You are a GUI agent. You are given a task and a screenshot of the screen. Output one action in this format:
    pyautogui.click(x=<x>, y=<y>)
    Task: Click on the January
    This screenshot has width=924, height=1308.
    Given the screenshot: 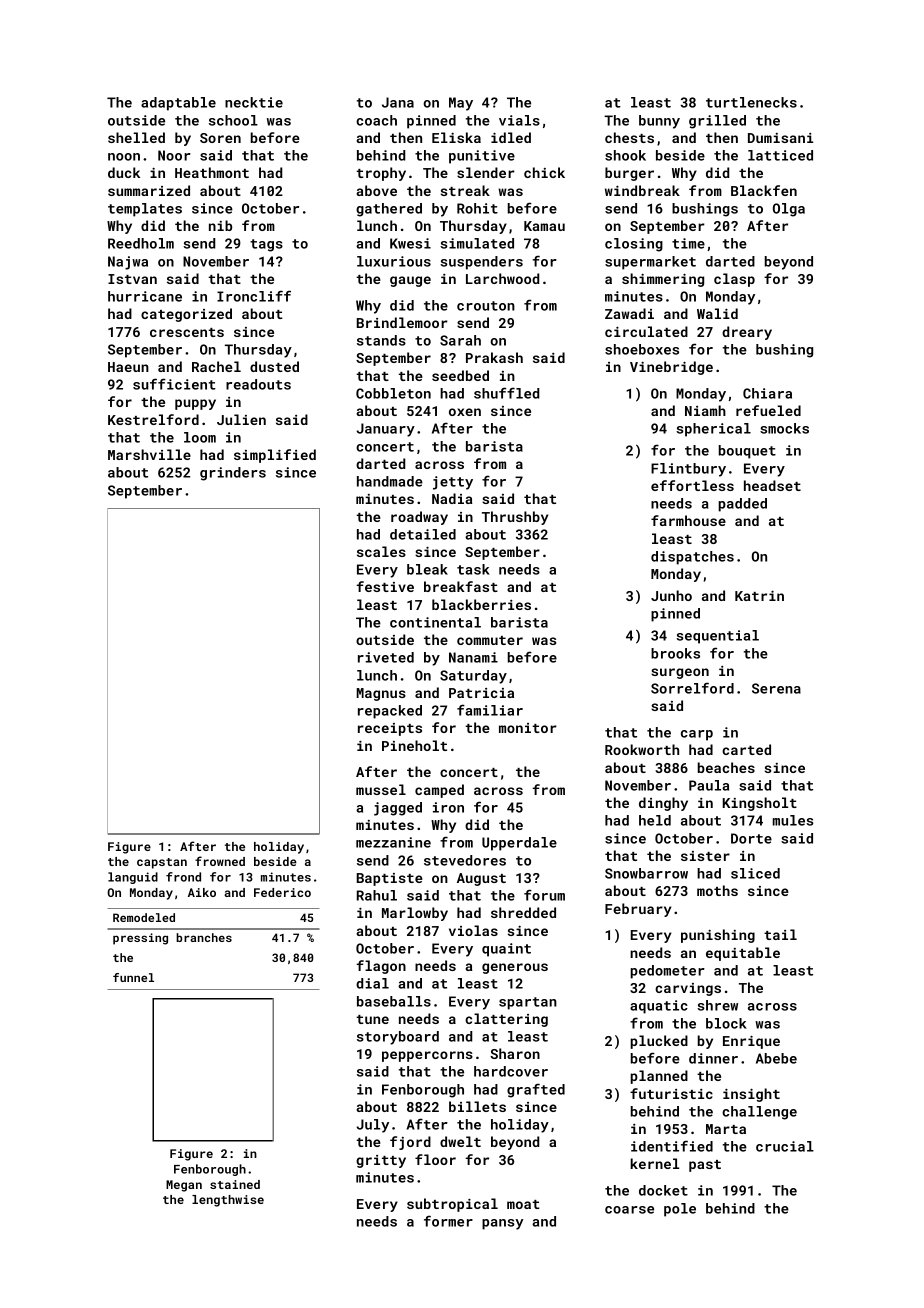 What is the action you would take?
    pyautogui.click(x=386, y=430)
